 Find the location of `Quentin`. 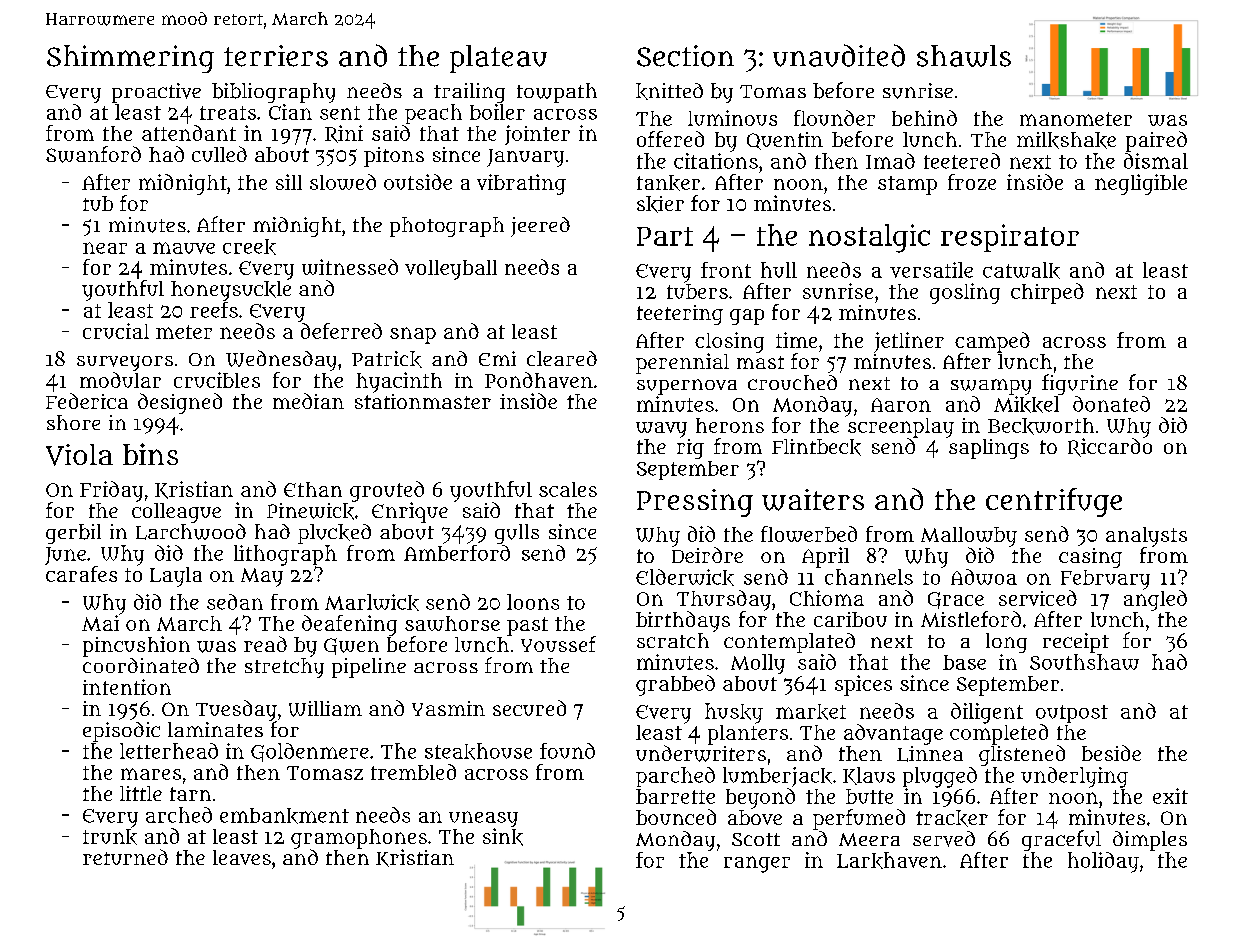

Quentin is located at coordinates (785, 141).
